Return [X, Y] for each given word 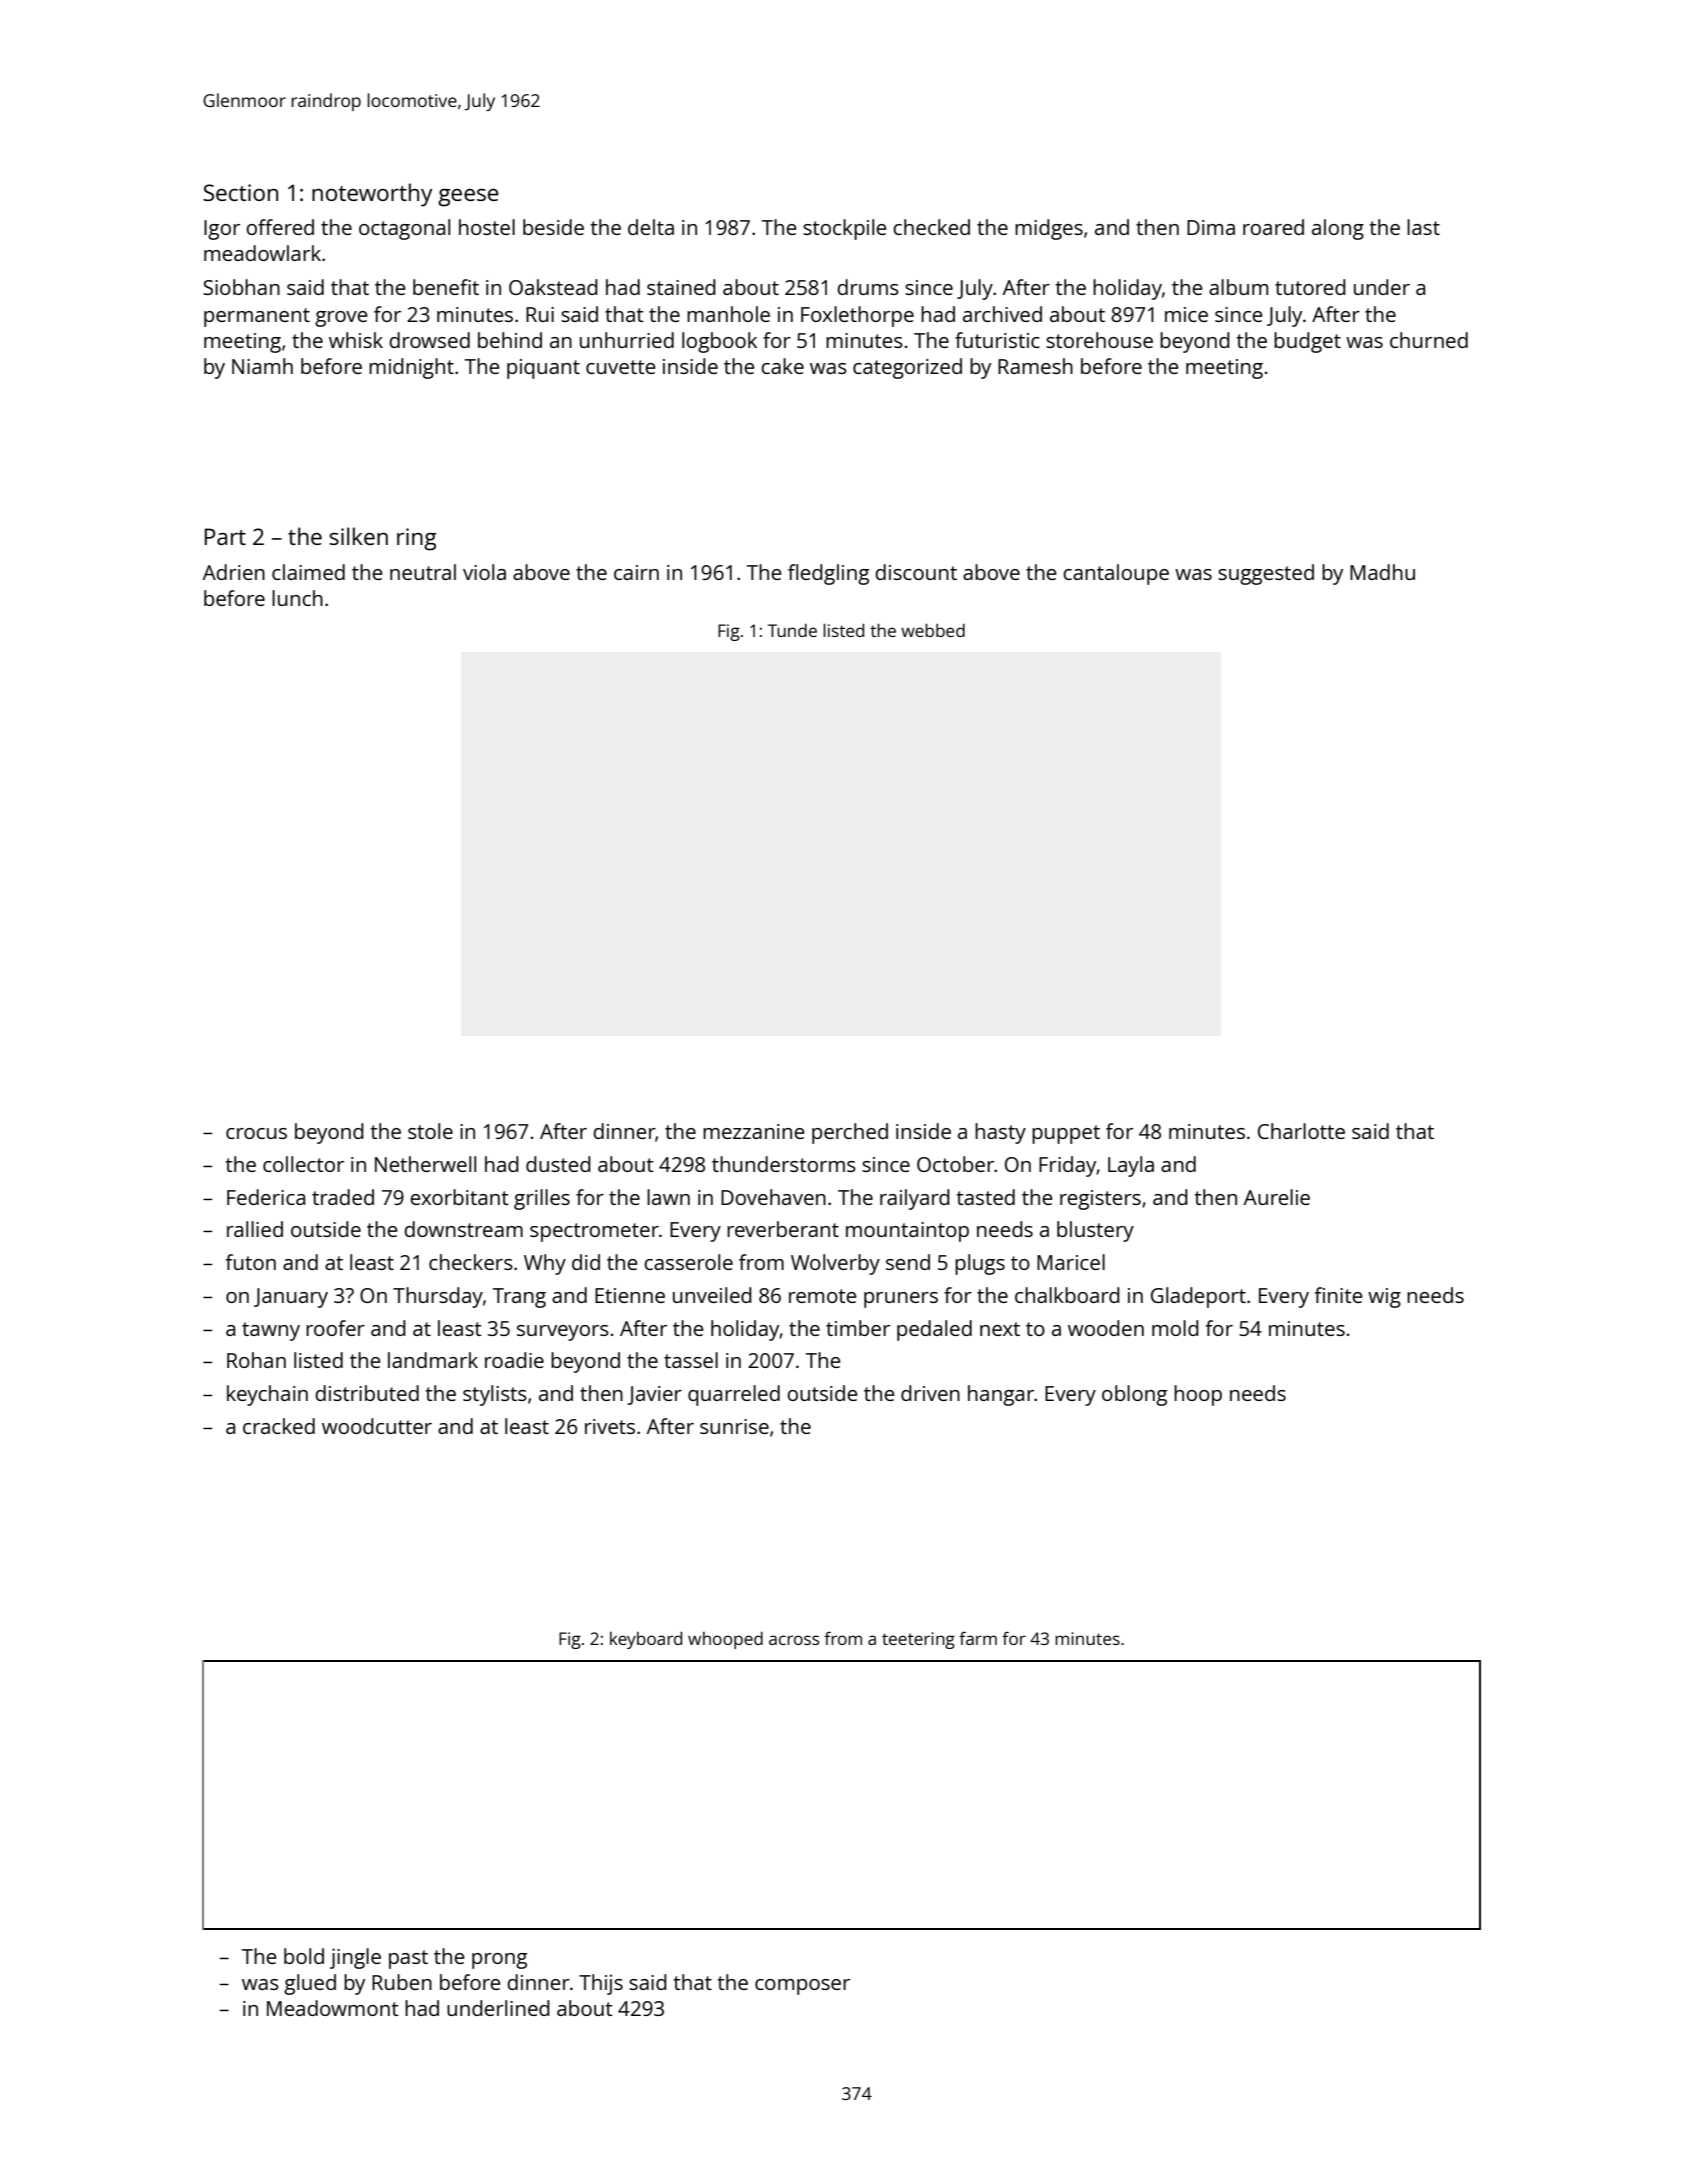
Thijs [601, 1984]
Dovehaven [773, 1197]
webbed [933, 630]
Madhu [1382, 572]
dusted [558, 1164]
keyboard [646, 1640]
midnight [411, 368]
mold [1175, 1328]
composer [802, 1987]
